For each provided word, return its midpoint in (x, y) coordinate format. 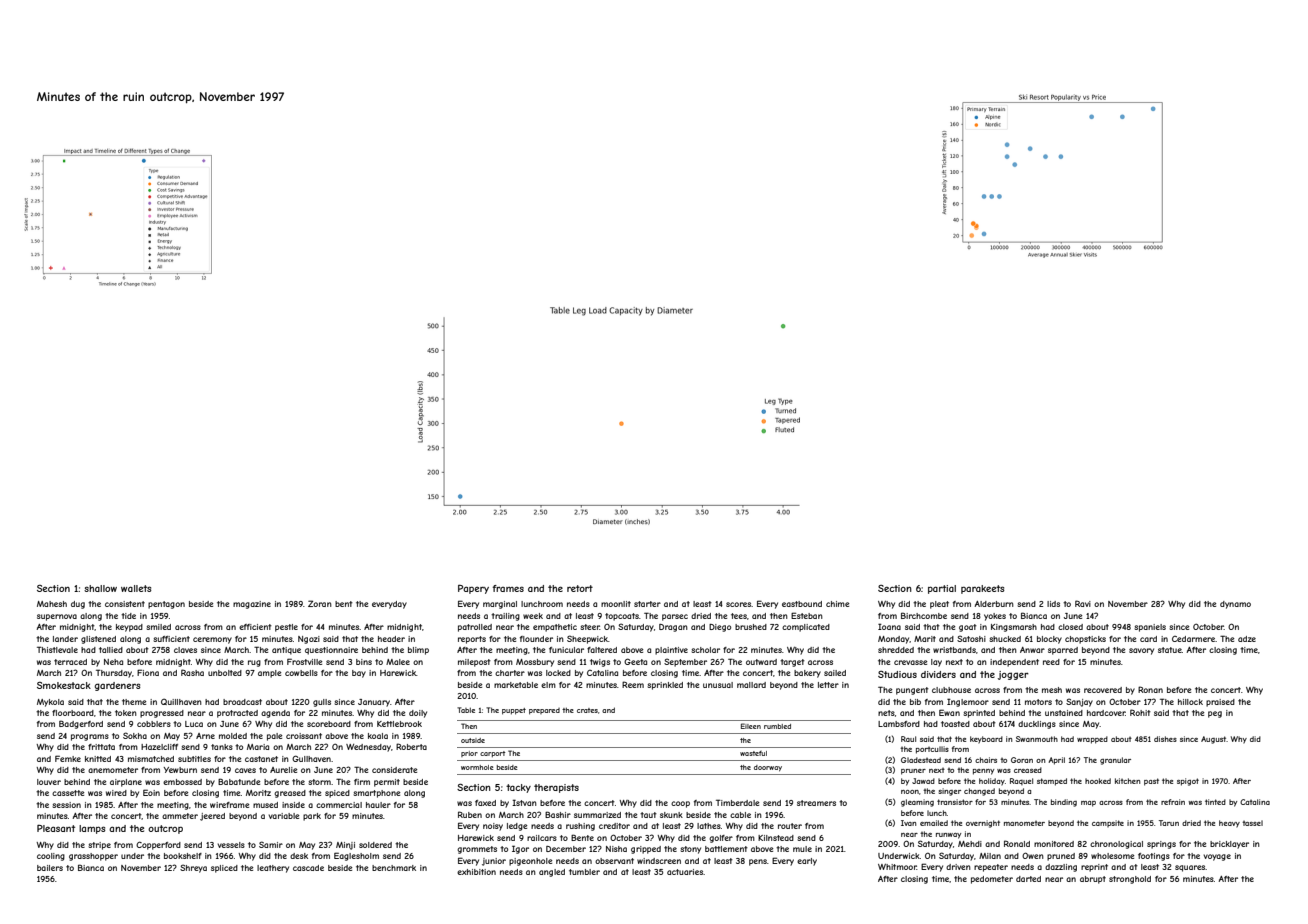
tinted (1215, 802)
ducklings (1037, 725)
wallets (136, 588)
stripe (99, 846)
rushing (580, 827)
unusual (718, 685)
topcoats (622, 617)
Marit (925, 639)
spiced (337, 794)
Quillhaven (181, 701)
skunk (671, 815)
